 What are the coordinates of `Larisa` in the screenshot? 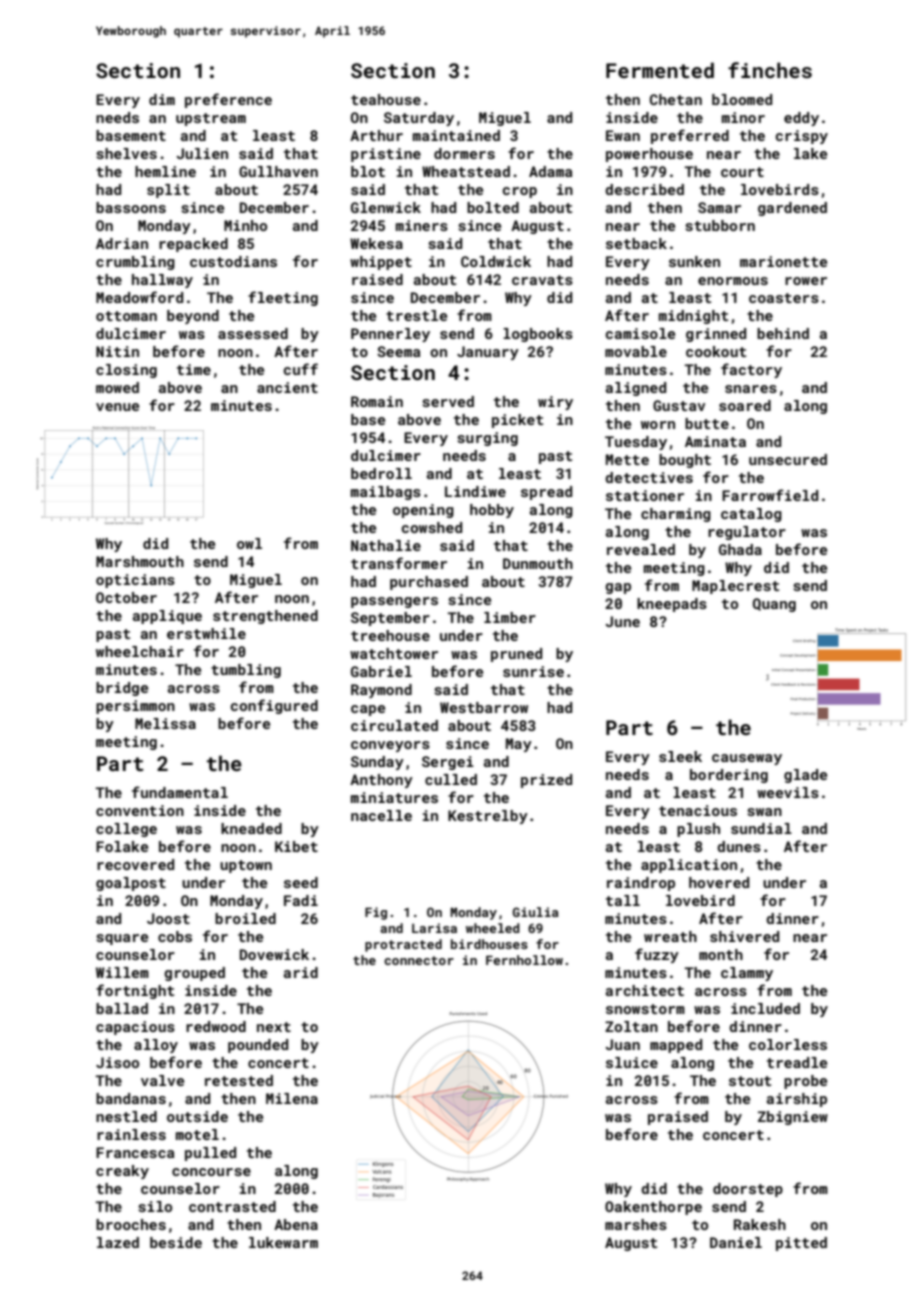 It's located at (434, 928).
